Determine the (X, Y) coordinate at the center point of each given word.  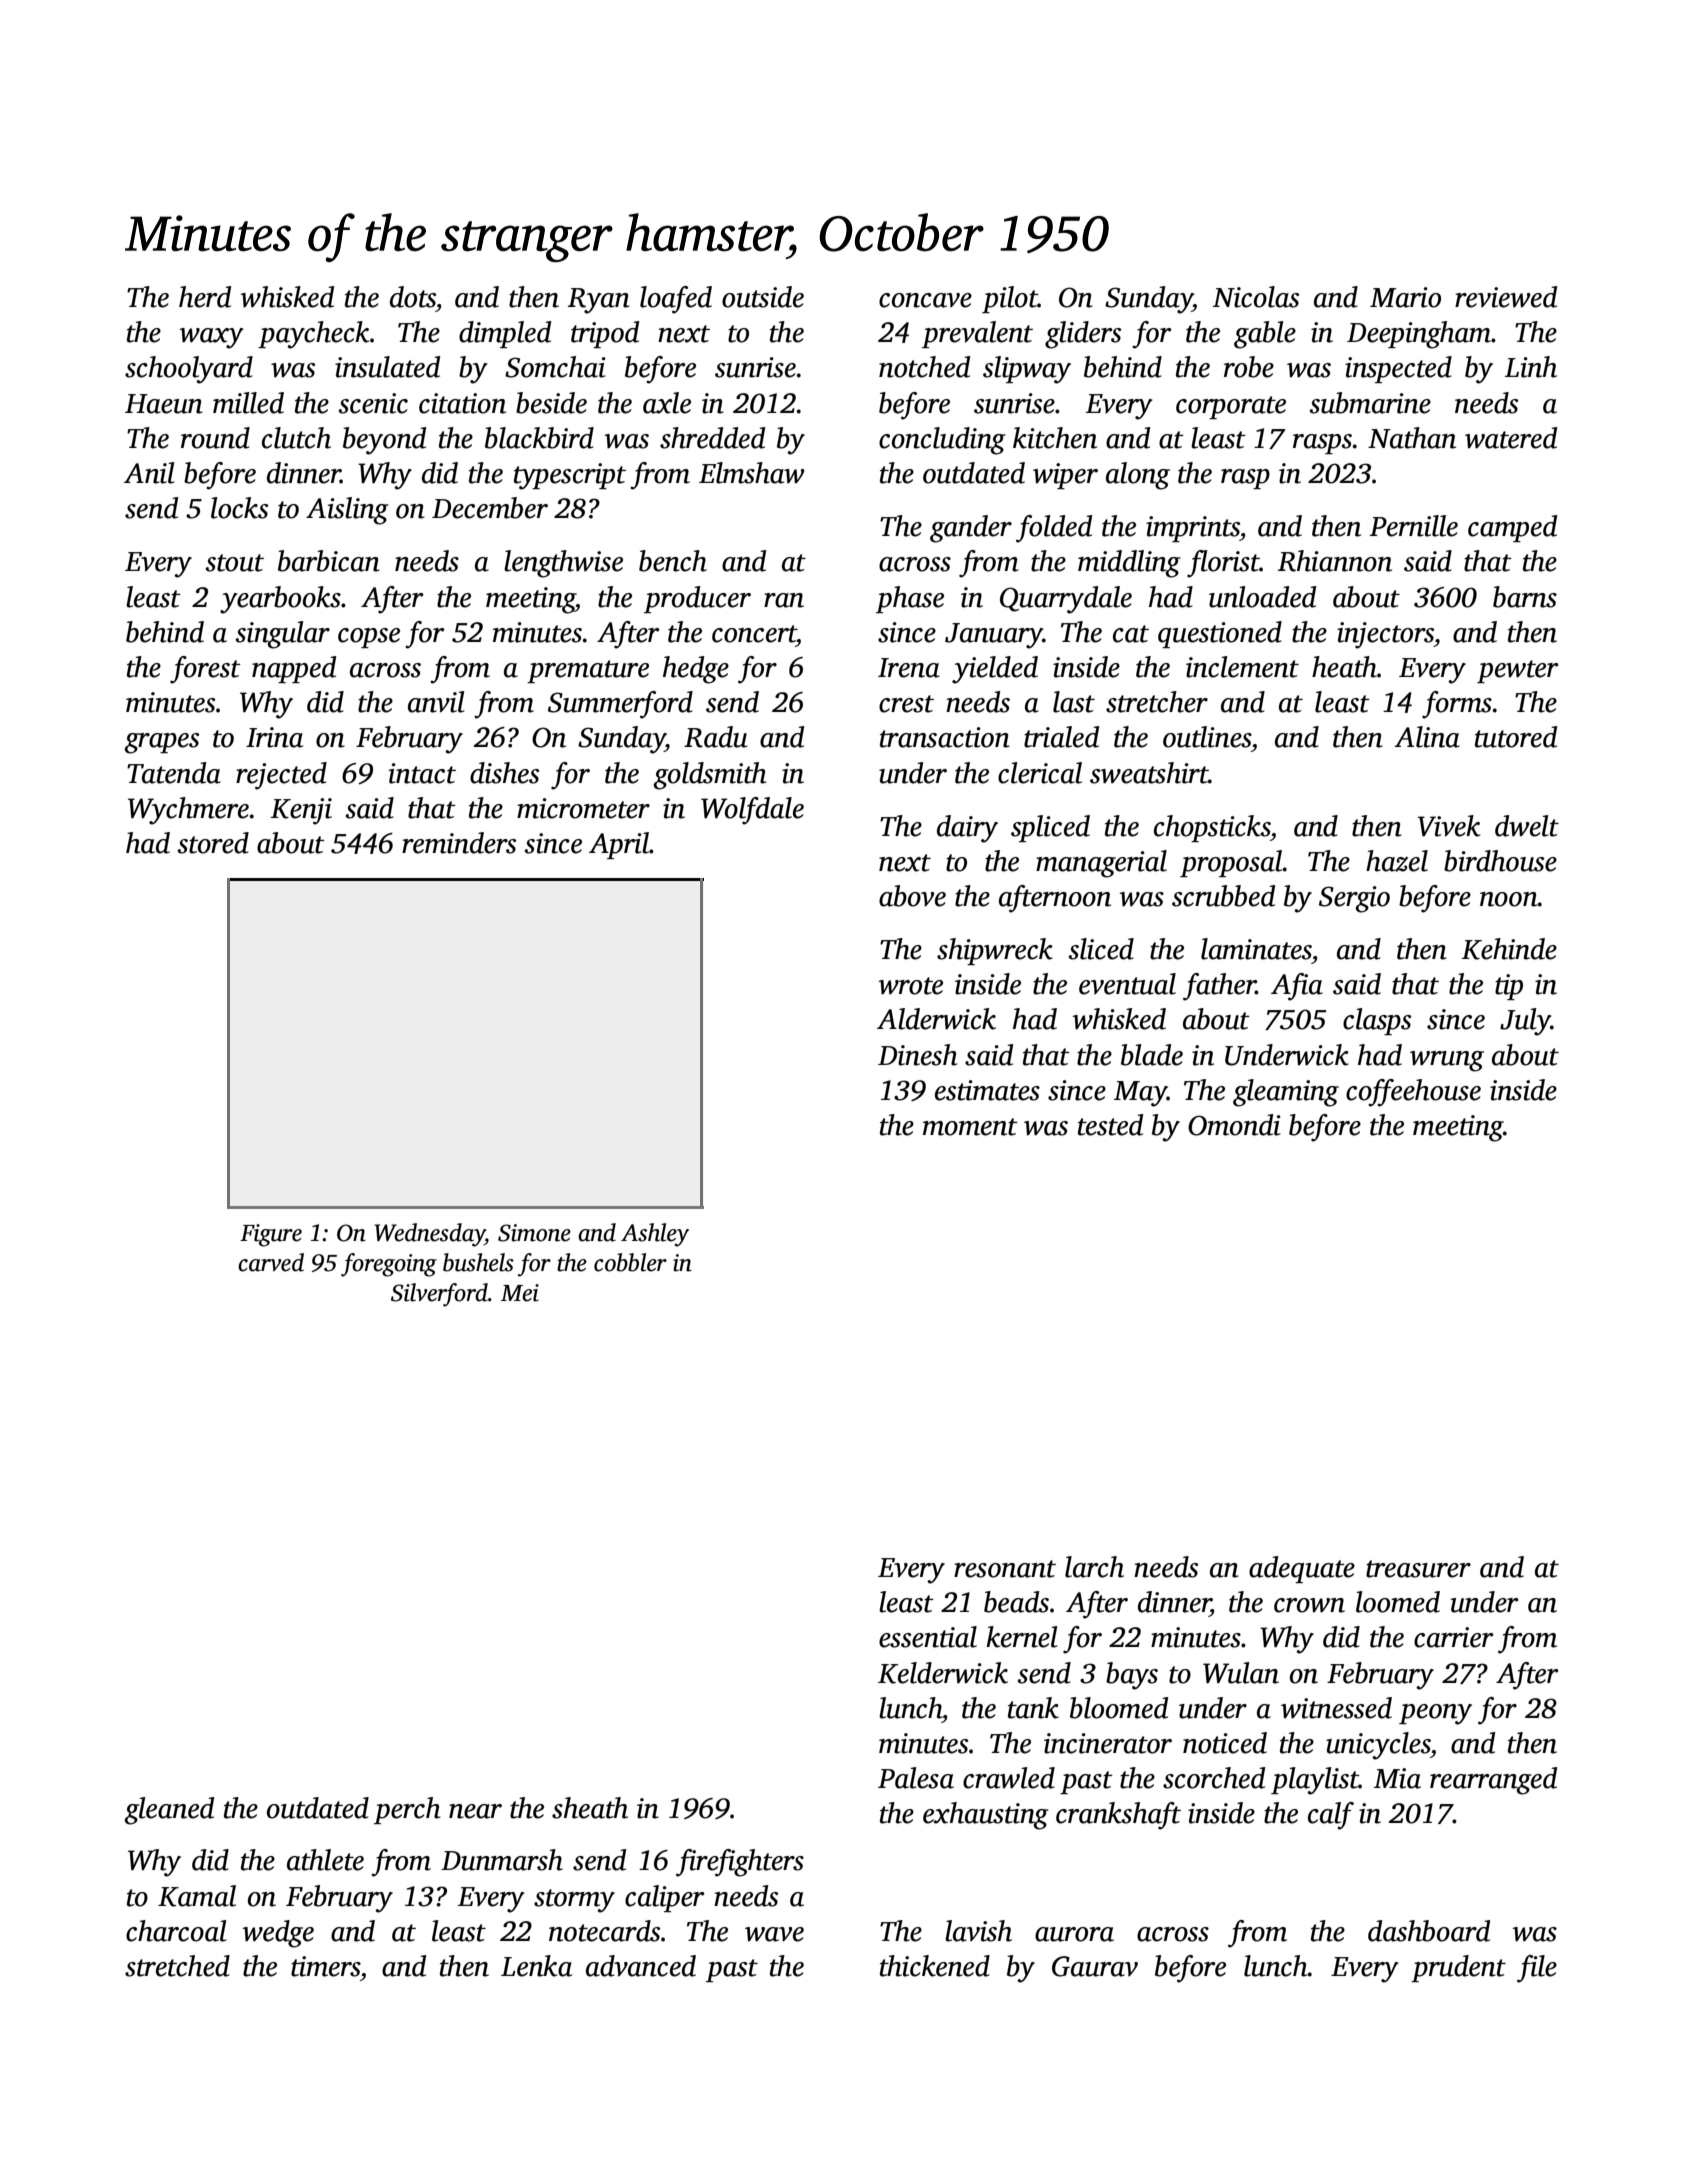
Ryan (599, 301)
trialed (1061, 737)
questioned (1220, 634)
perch (407, 1810)
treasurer (1418, 1569)
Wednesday (429, 1235)
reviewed (1506, 297)
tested (1110, 1125)
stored (213, 843)
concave (925, 300)
